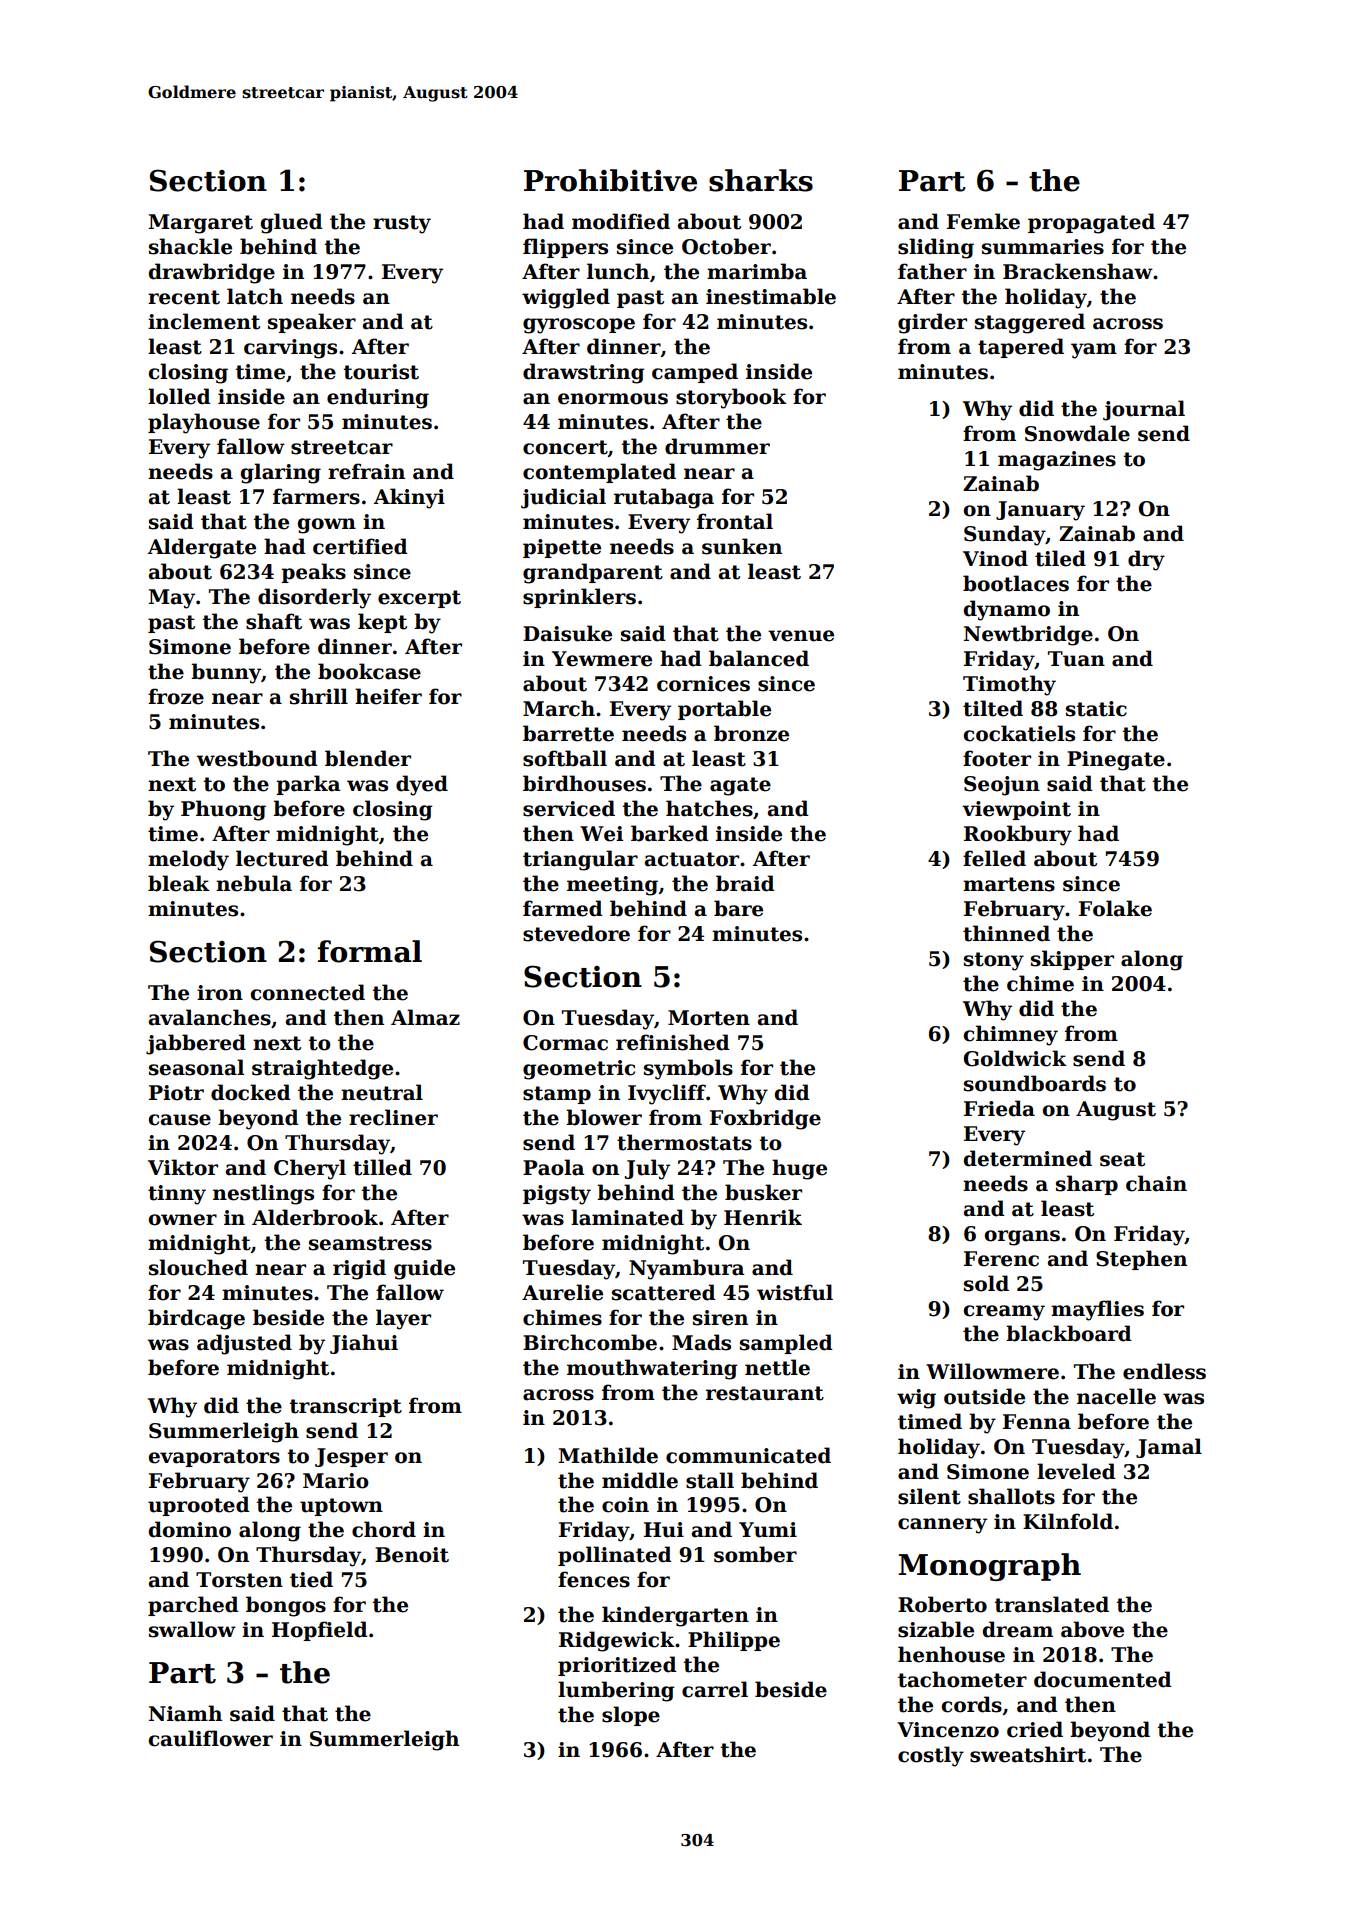 The height and width of the image is (1924, 1361). I want to click on bunny, so click(226, 673).
